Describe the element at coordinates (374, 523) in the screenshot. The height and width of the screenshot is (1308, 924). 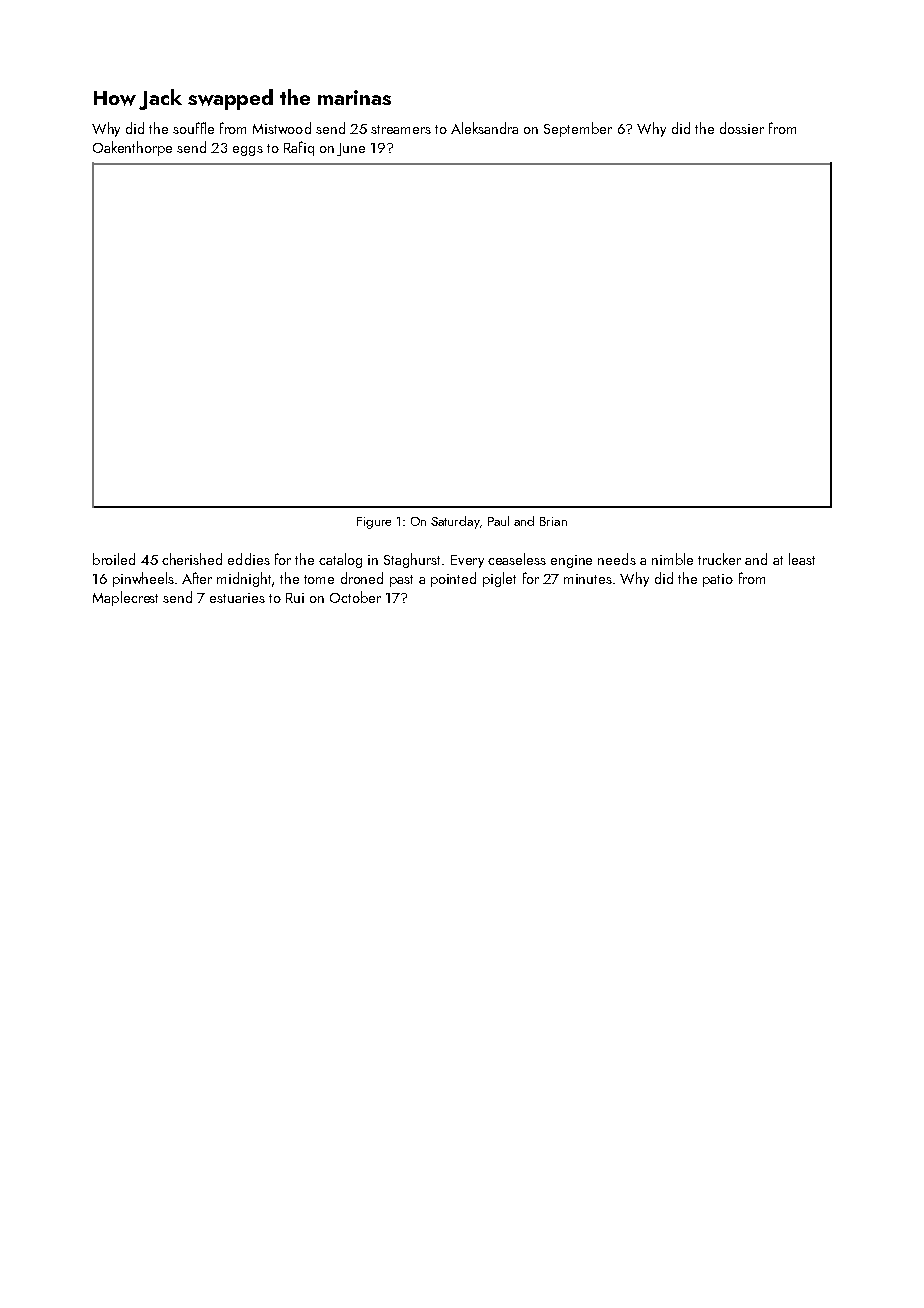
I see `Figure` at that location.
